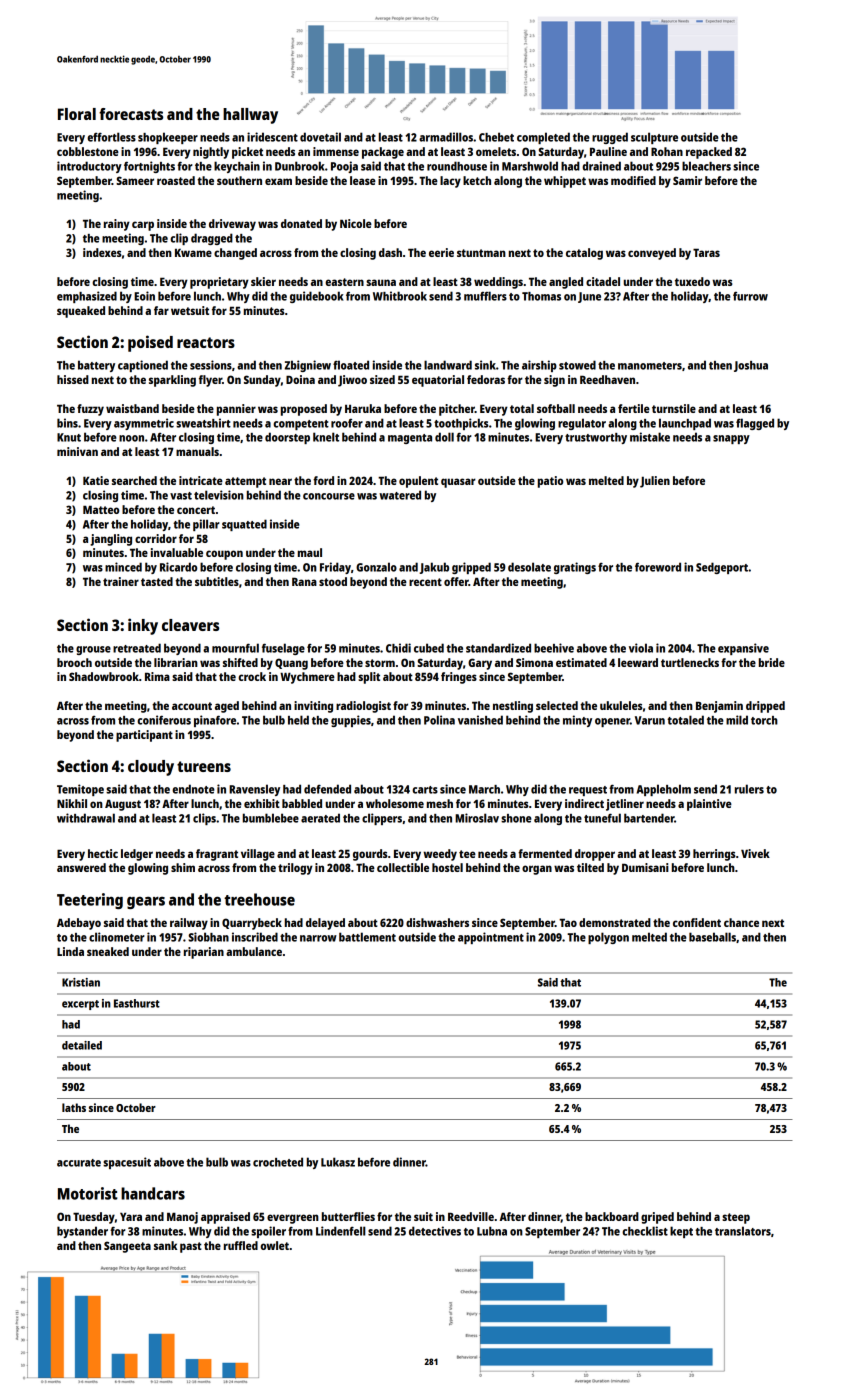 This screenshot has height=1400, width=849. I want to click on armadillos, so click(446, 137).
